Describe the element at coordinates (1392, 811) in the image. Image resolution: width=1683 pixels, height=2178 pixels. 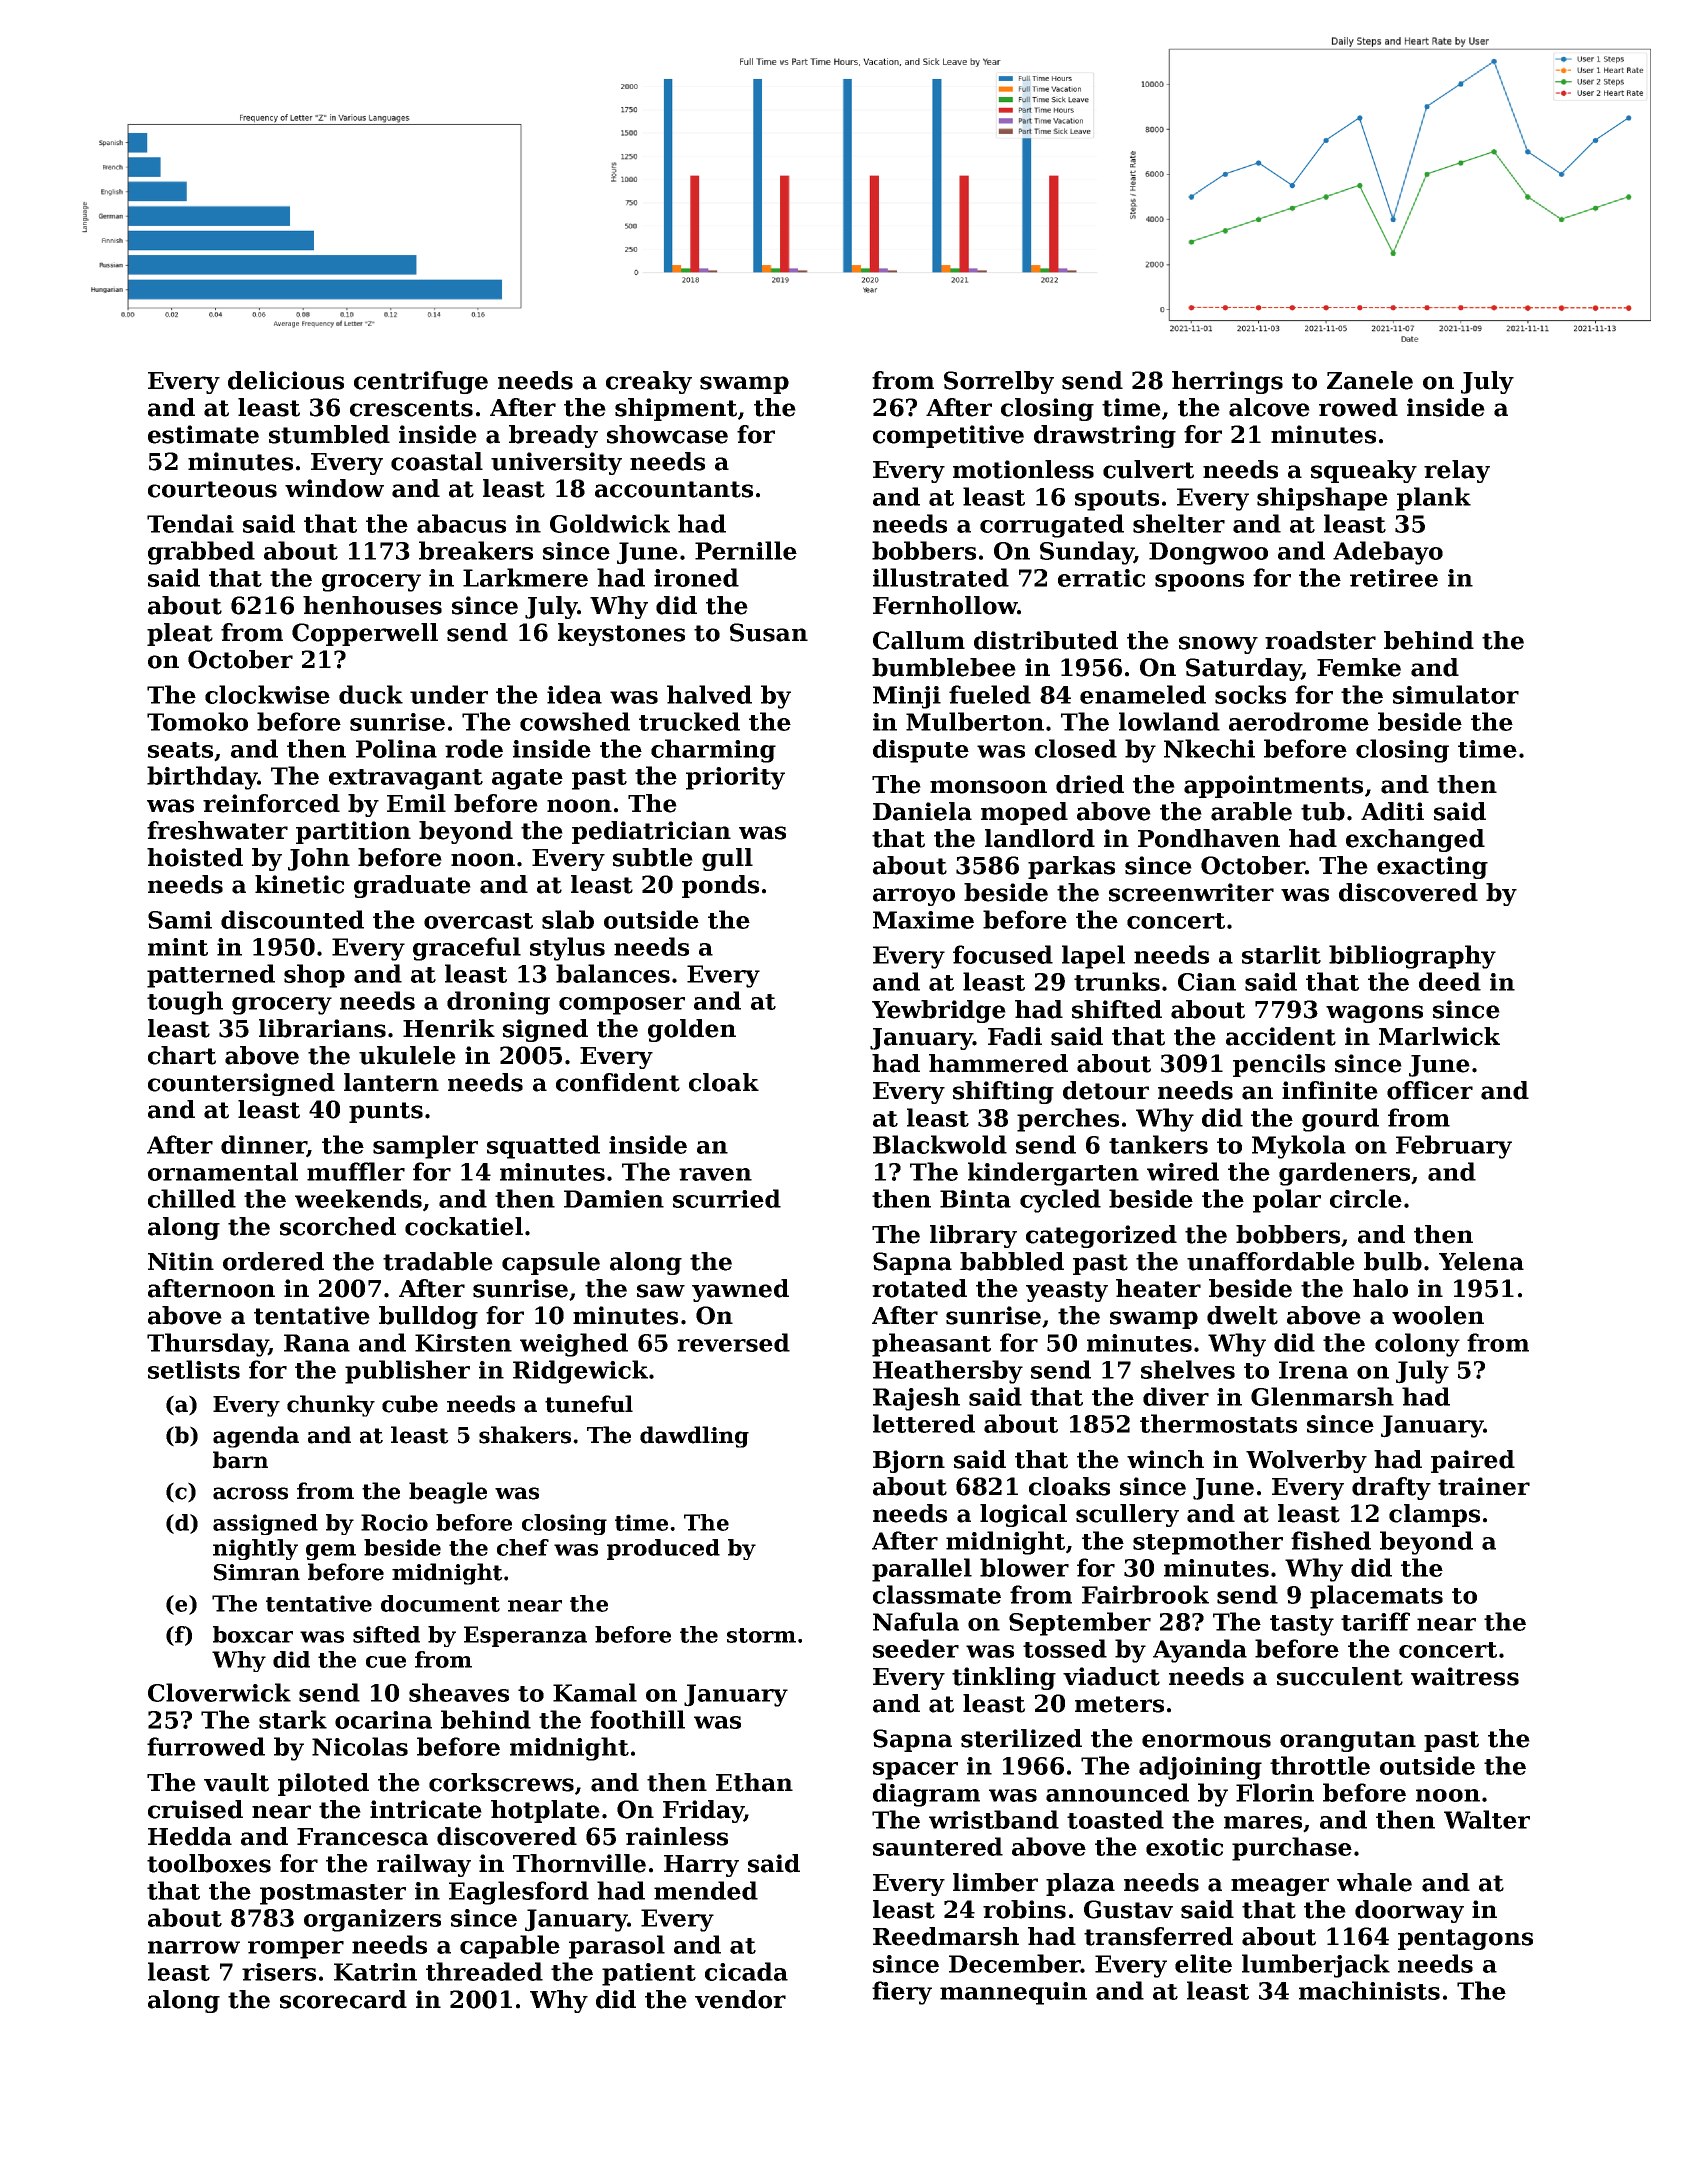
I see `Aditi` at that location.
